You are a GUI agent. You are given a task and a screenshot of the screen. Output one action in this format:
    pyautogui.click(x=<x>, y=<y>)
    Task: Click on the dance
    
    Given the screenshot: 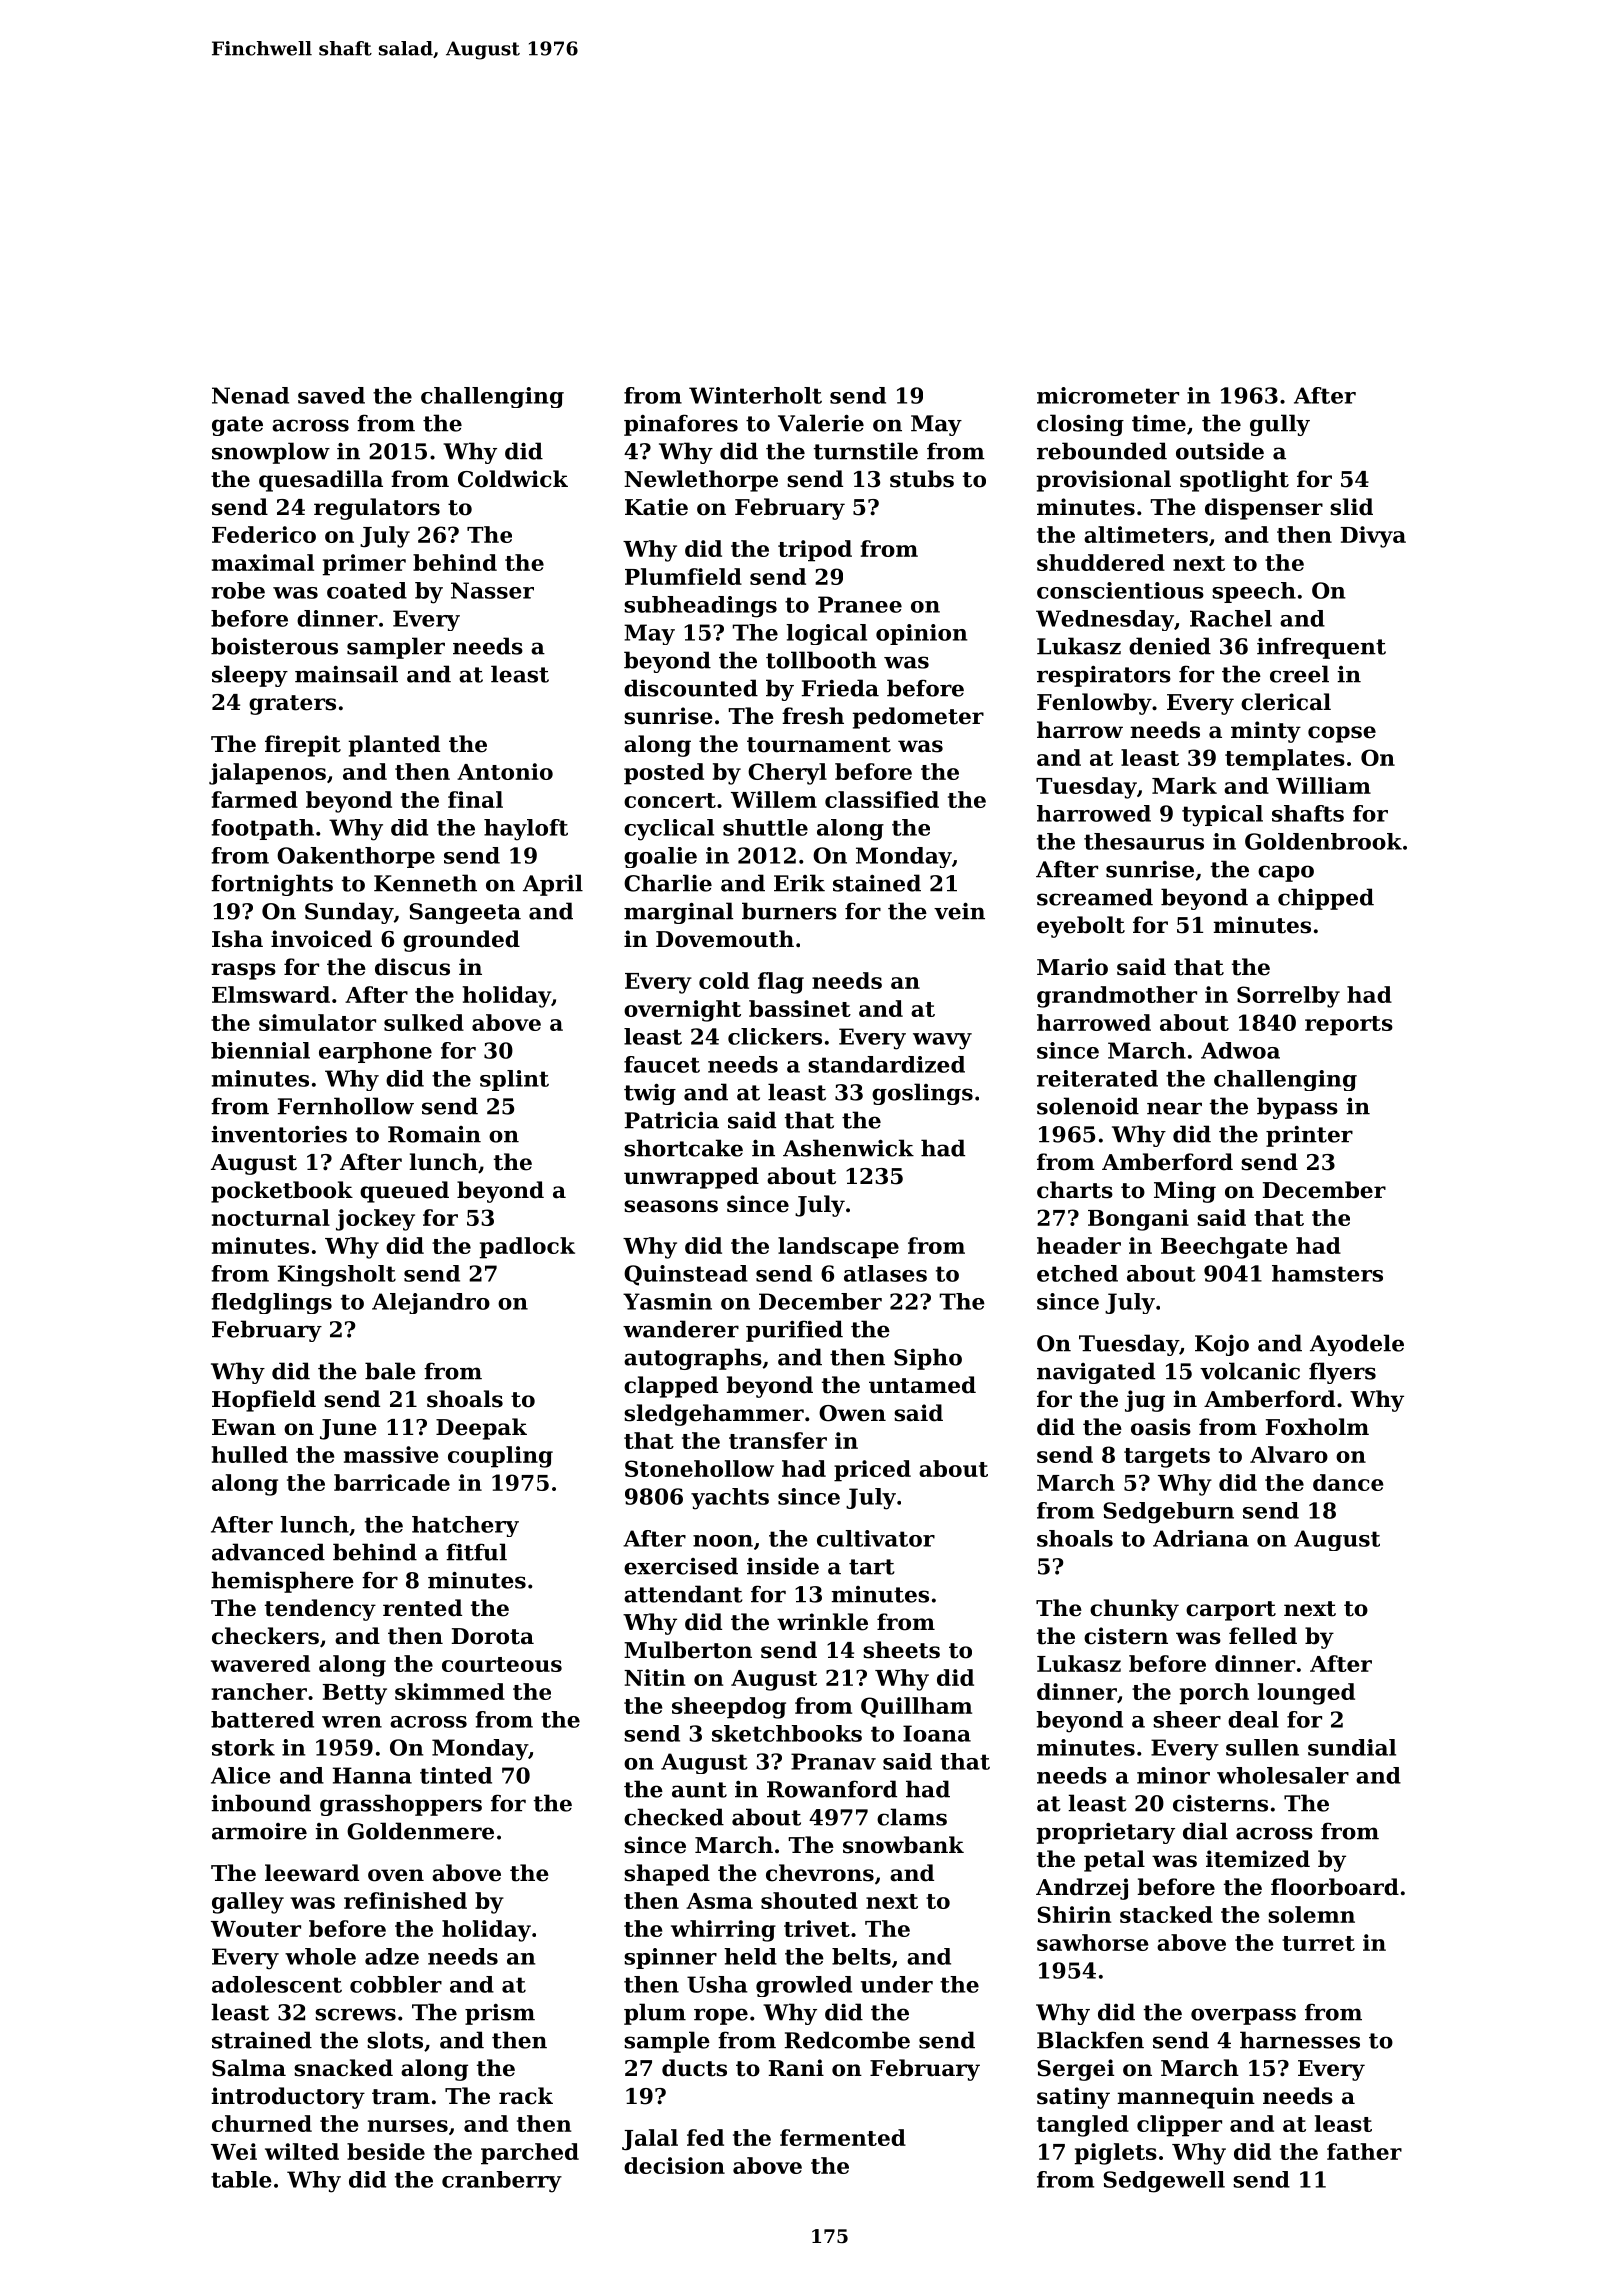 What is the action you would take?
    pyautogui.click(x=1348, y=1482)
